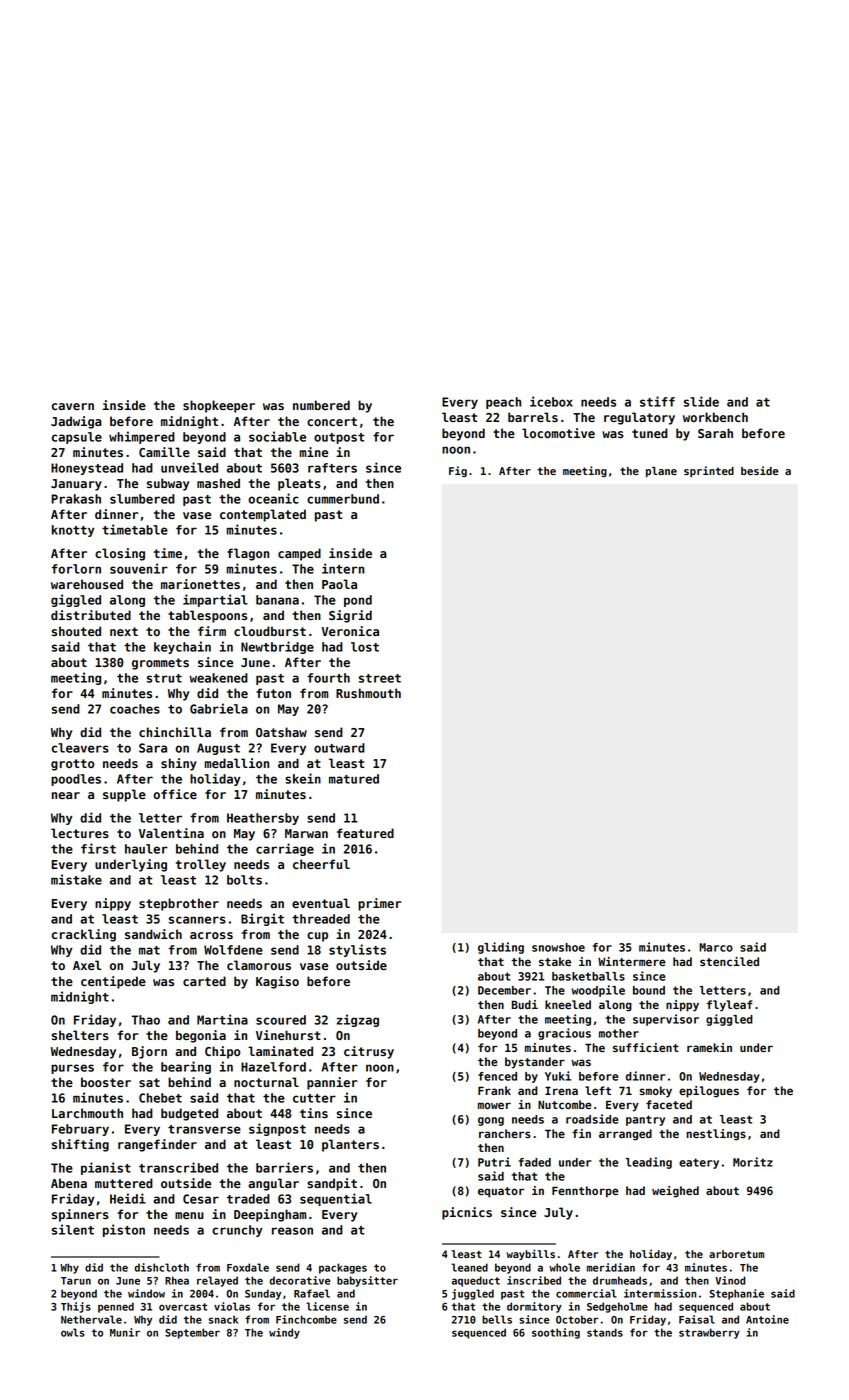  Describe the element at coordinates (87, 469) in the screenshot. I see `Honeystead` at that location.
